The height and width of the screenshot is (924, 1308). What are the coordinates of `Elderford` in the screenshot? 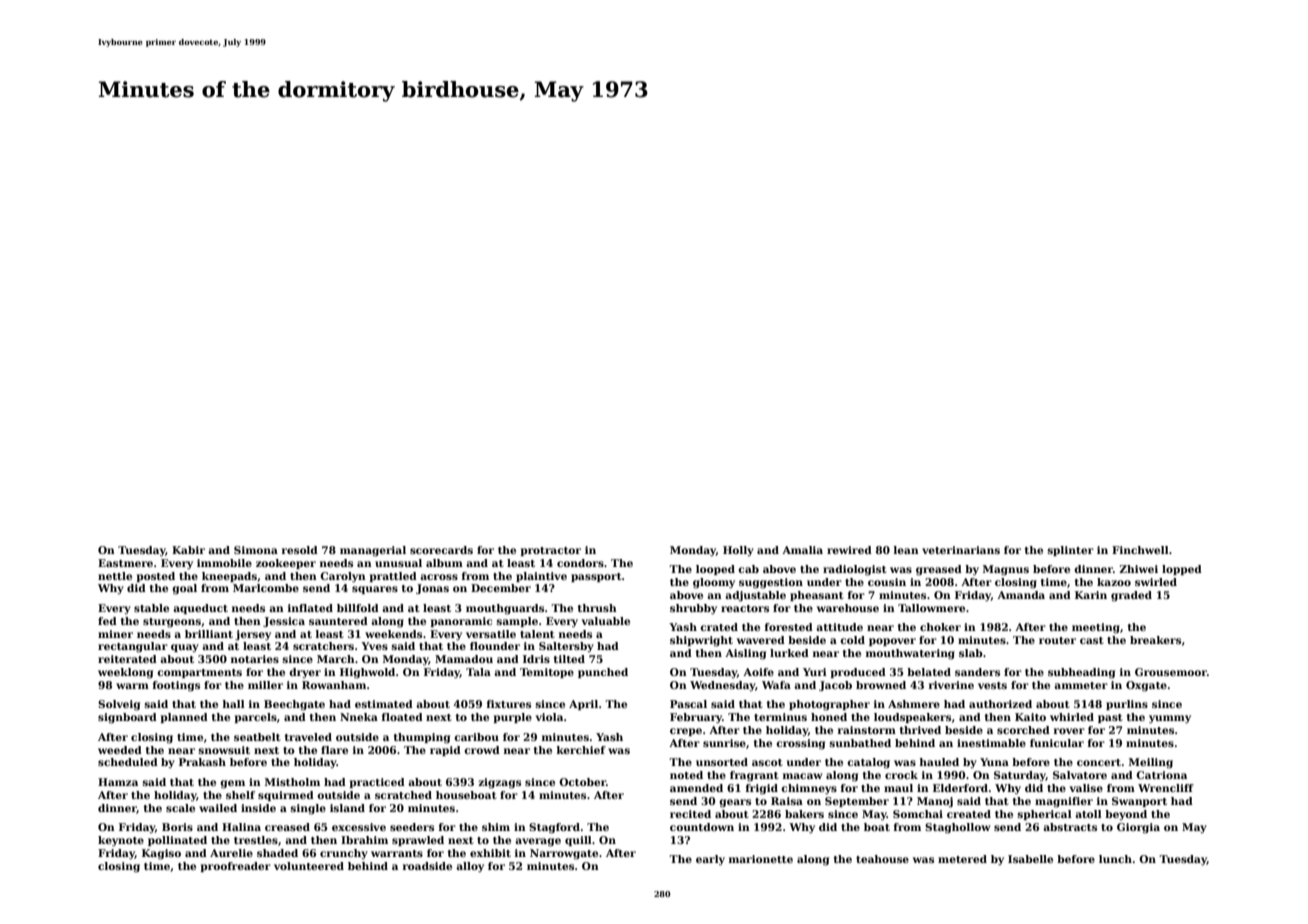 It's located at (960, 788).
